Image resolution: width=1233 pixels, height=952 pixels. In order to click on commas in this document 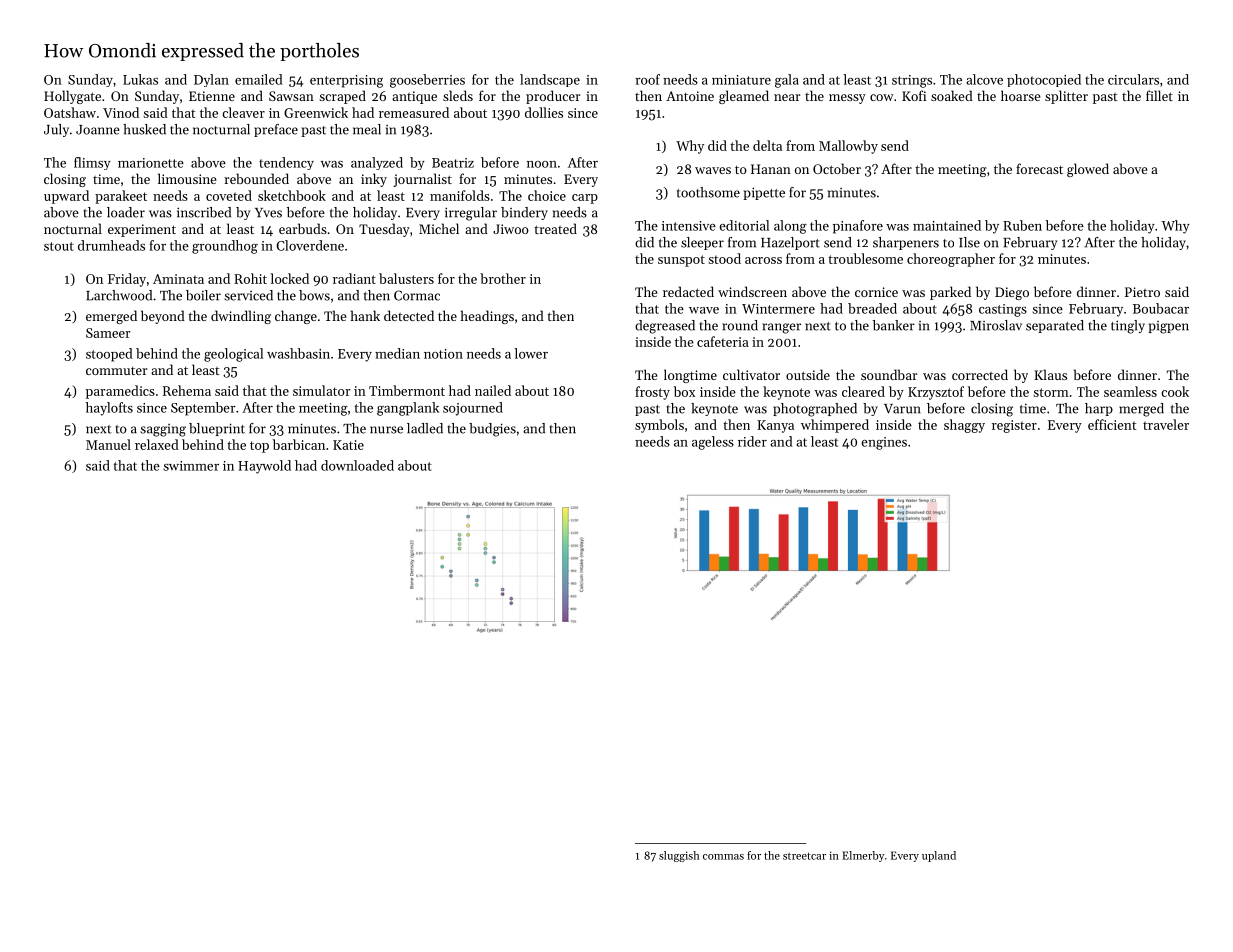, I will do `click(723, 857)`.
